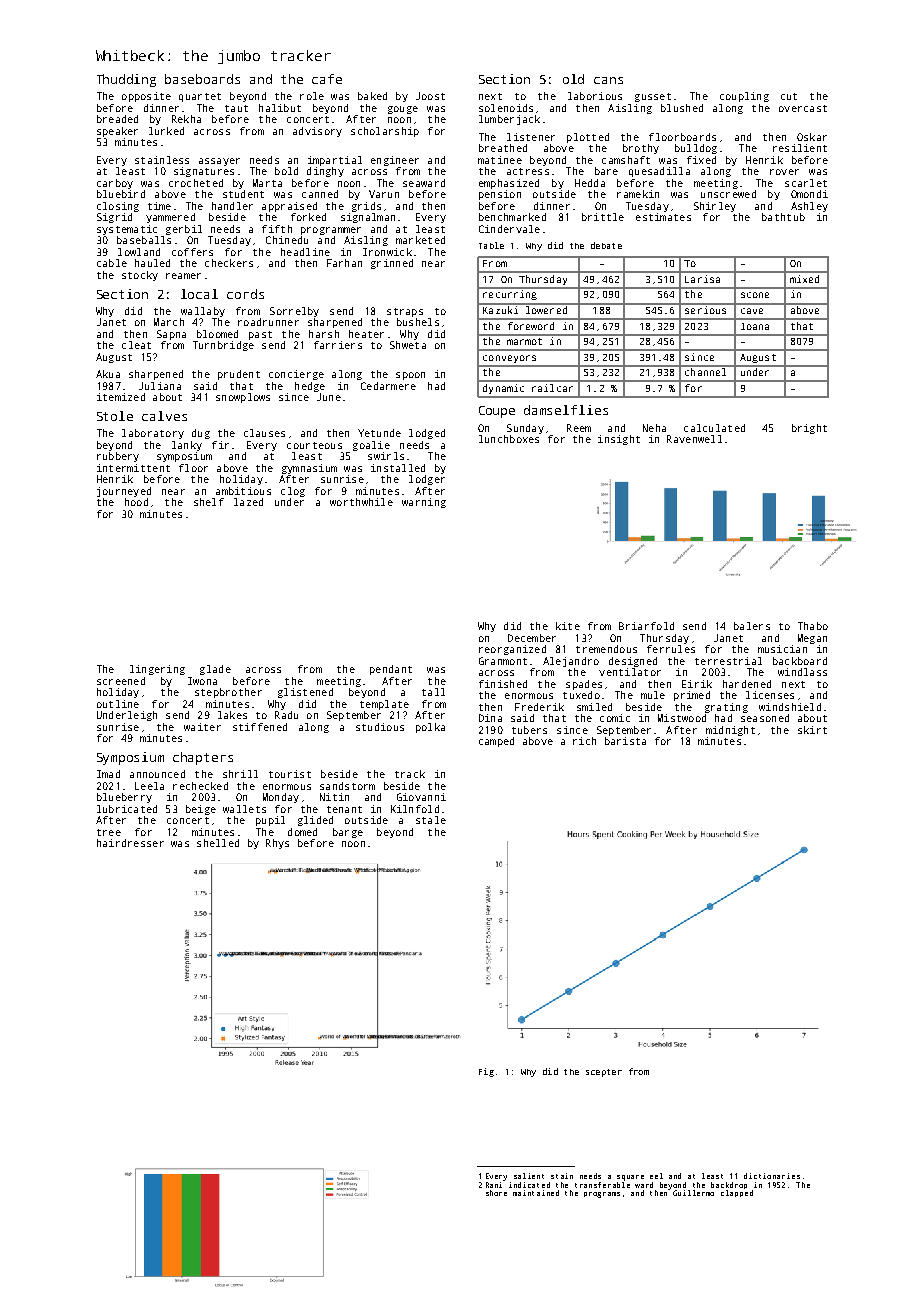 Image resolution: width=924 pixels, height=1308 pixels. Describe the element at coordinates (494, 1185) in the screenshot. I see `Rani` at that location.
